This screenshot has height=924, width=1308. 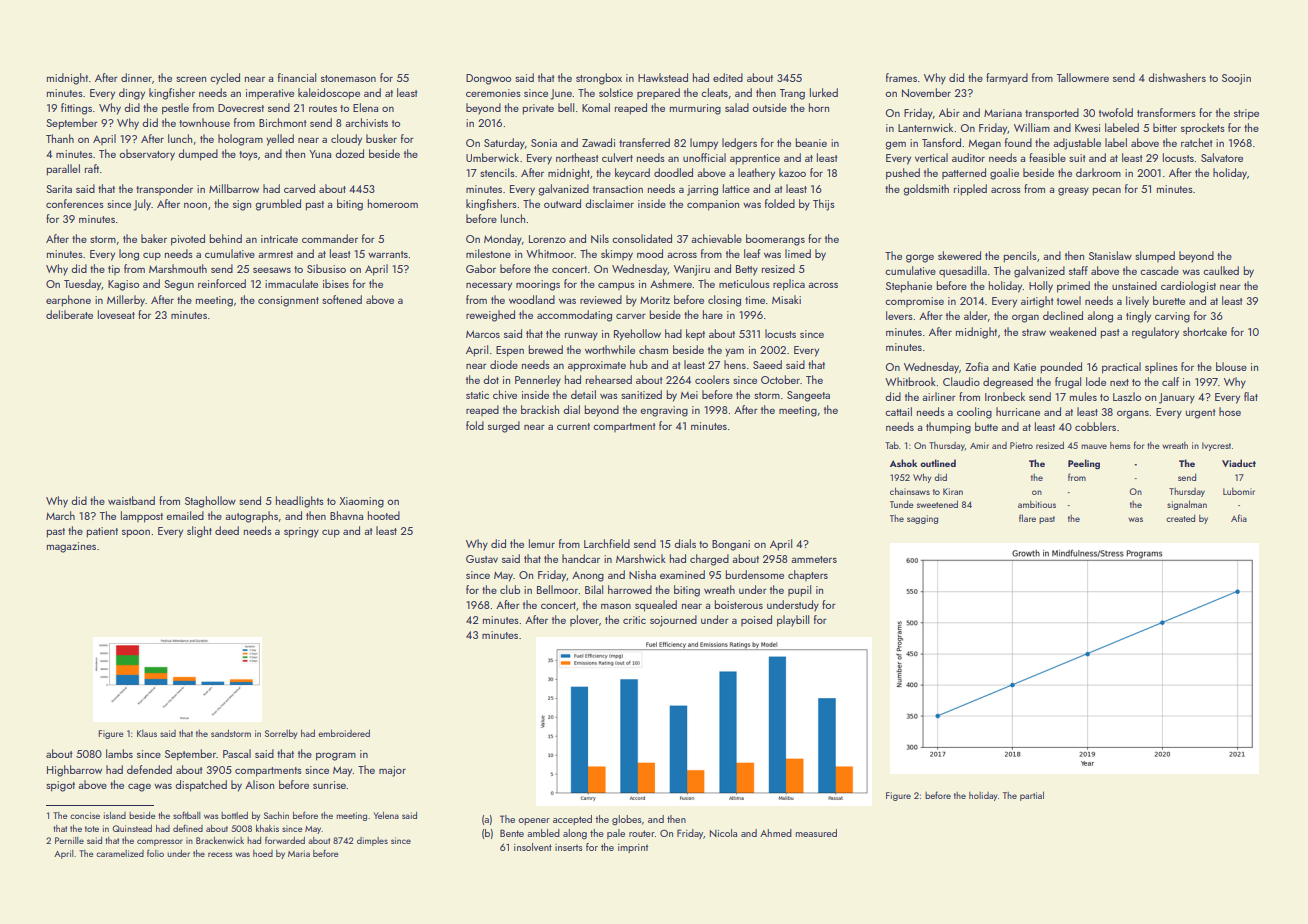 I want to click on Sorrelby, so click(x=281, y=734).
